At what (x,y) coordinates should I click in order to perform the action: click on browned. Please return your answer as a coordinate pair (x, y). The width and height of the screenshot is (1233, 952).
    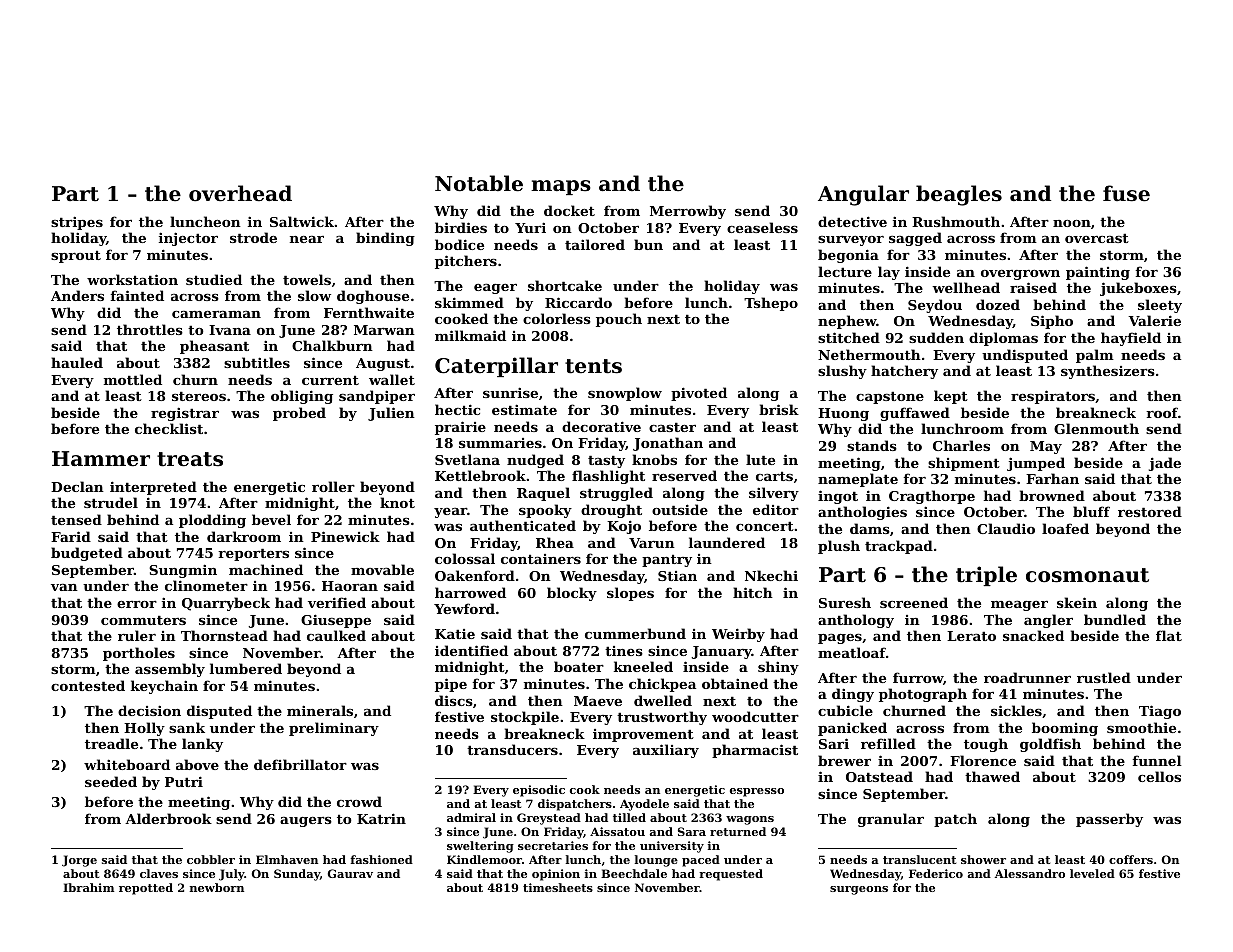
    Looking at the image, I should click on (1052, 495).
